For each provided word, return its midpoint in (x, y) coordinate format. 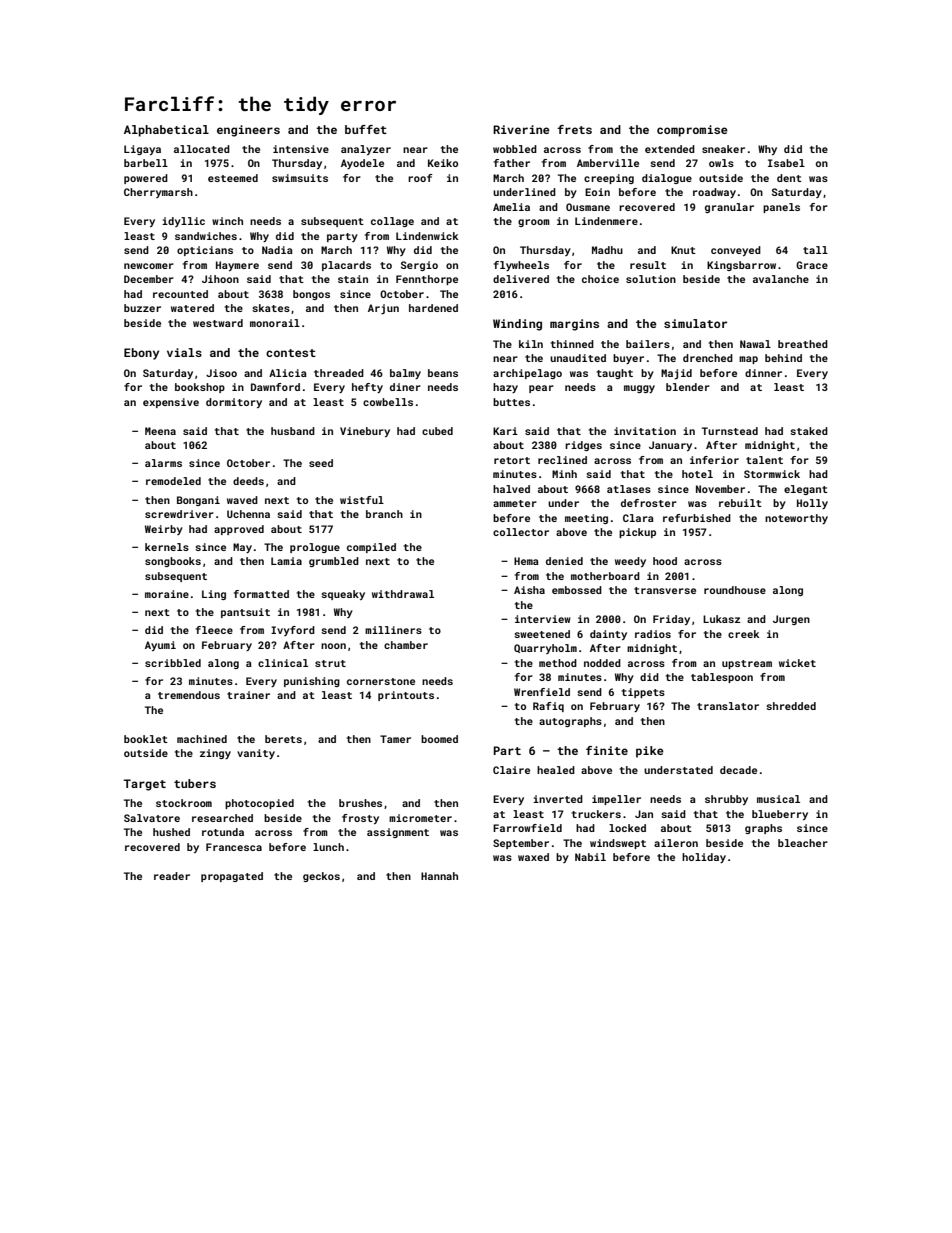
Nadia (277, 250)
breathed (803, 344)
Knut (683, 250)
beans (443, 373)
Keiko (443, 163)
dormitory (234, 403)
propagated (232, 877)
